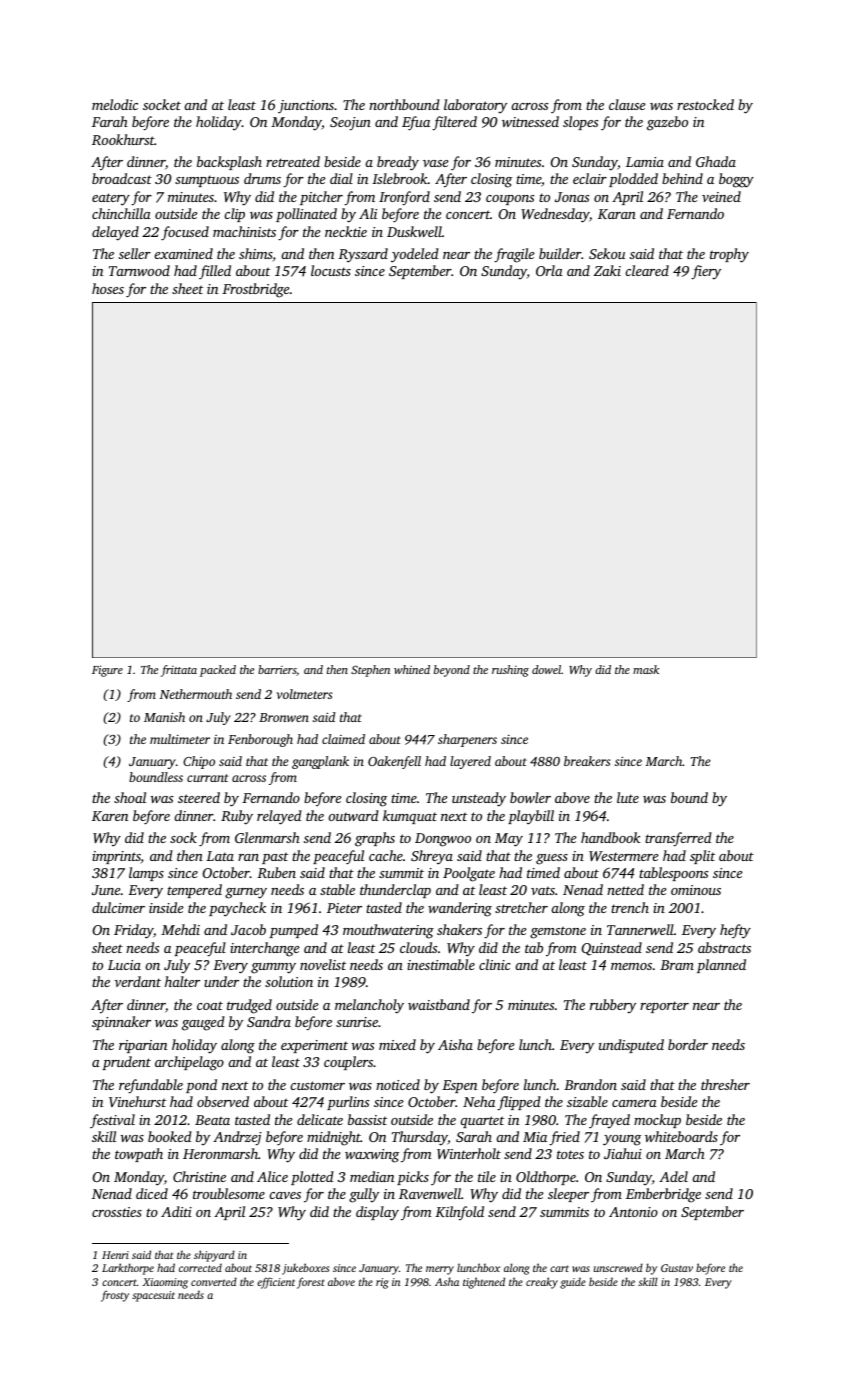 Image resolution: width=849 pixels, height=1400 pixels. Describe the element at coordinates (628, 797) in the document. I see `lute` at that location.
